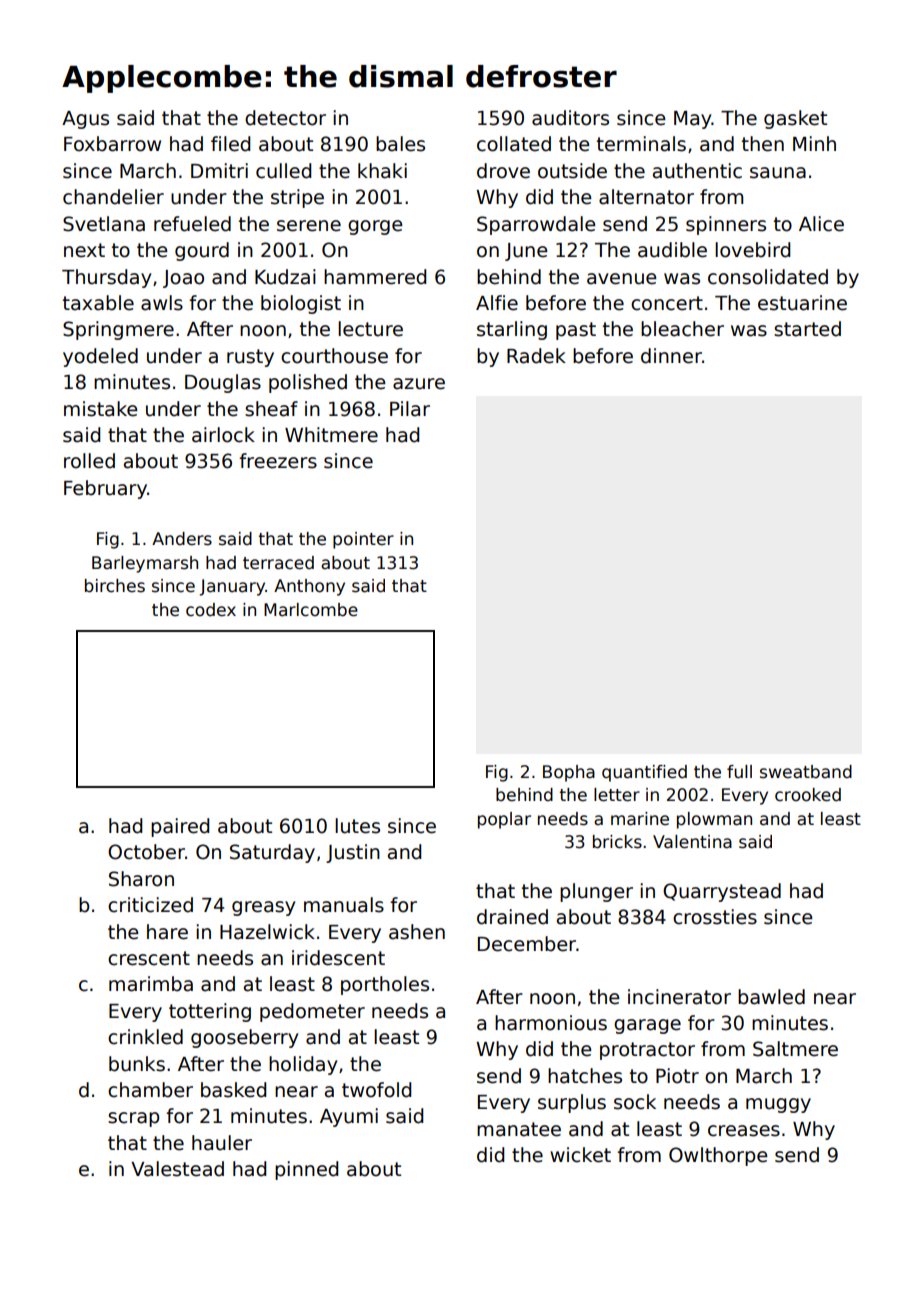 The image size is (924, 1311). What do you see at coordinates (357, 826) in the screenshot?
I see `lutes` at bounding box center [357, 826].
